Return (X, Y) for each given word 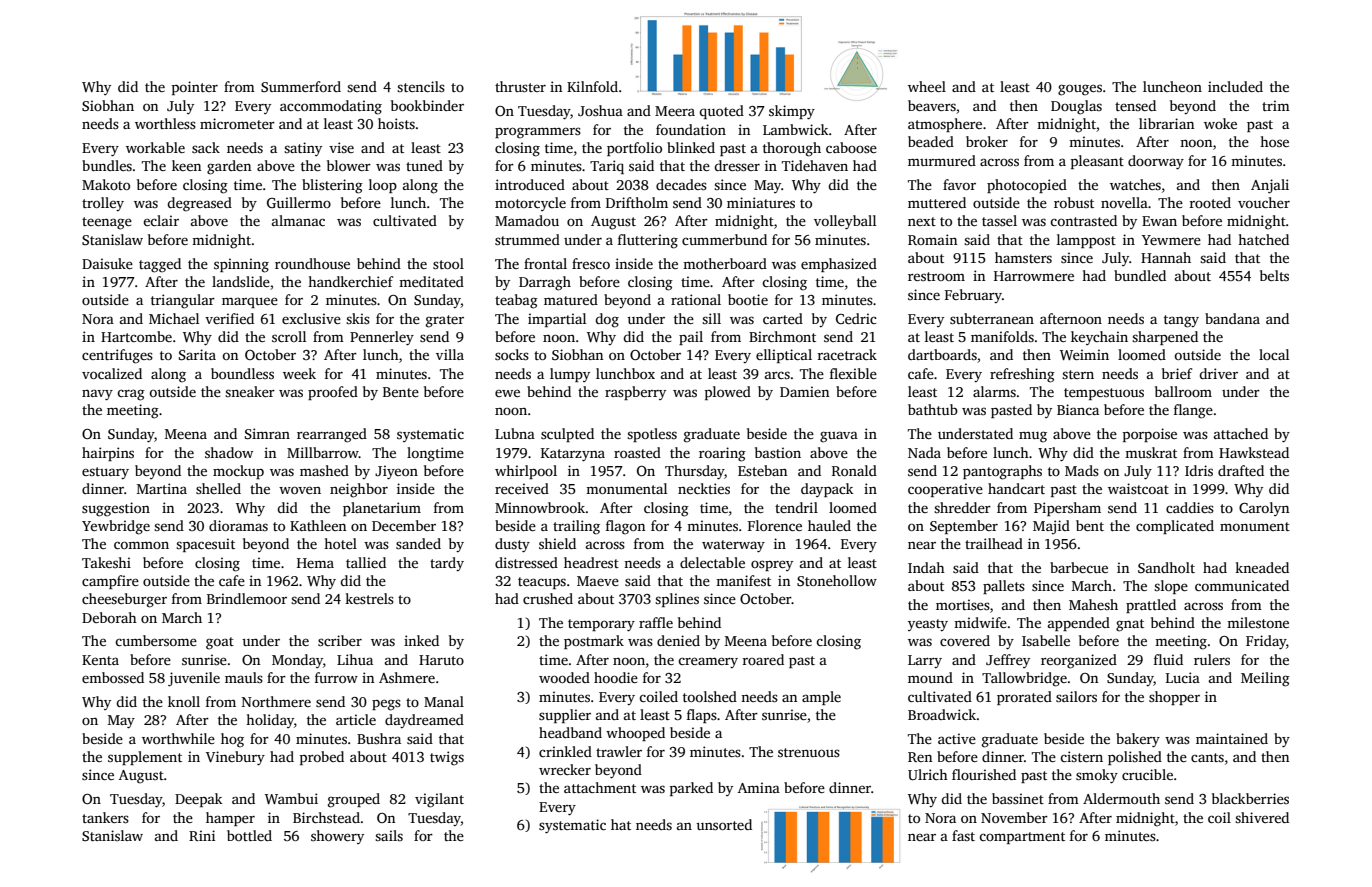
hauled (829, 525)
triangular (183, 301)
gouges (1080, 90)
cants (1207, 757)
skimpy (792, 112)
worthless (165, 123)
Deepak (198, 800)
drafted (1241, 470)
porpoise (1150, 435)
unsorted (724, 824)
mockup (238, 472)
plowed (728, 393)
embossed (113, 677)
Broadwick (942, 714)
